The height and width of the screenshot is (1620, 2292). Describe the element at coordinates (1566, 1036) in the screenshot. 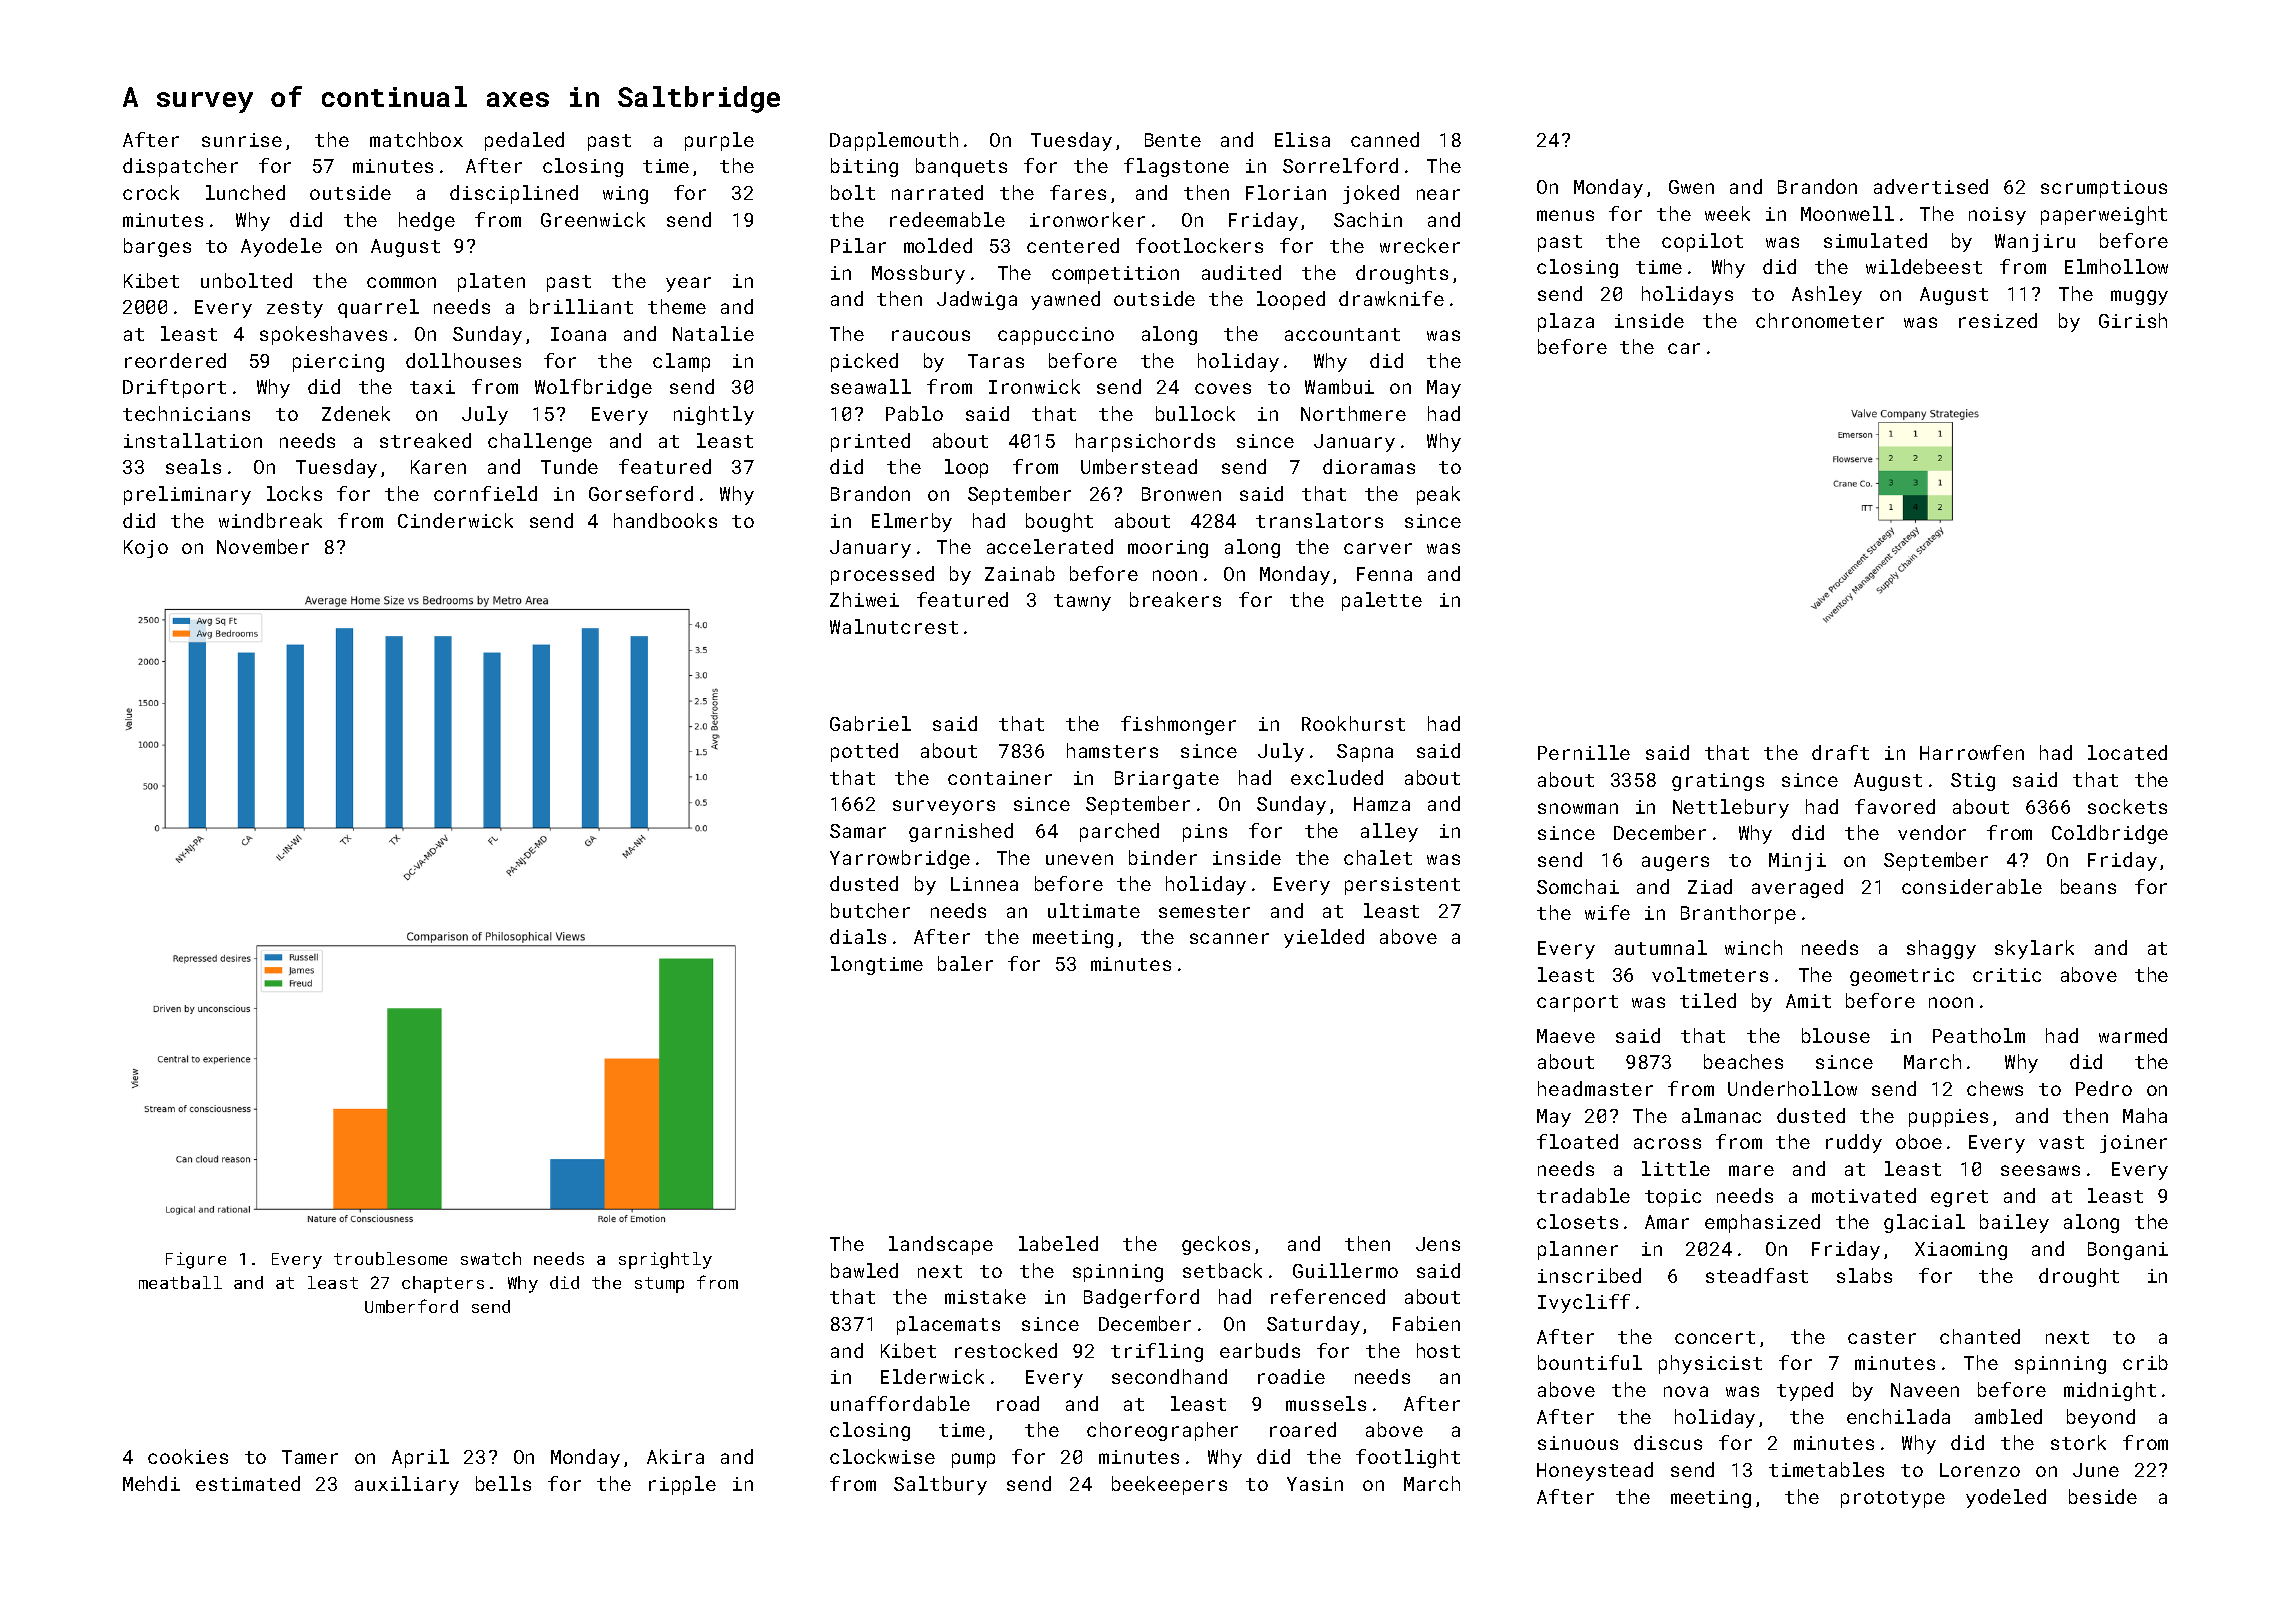

I see `Maeve` at that location.
